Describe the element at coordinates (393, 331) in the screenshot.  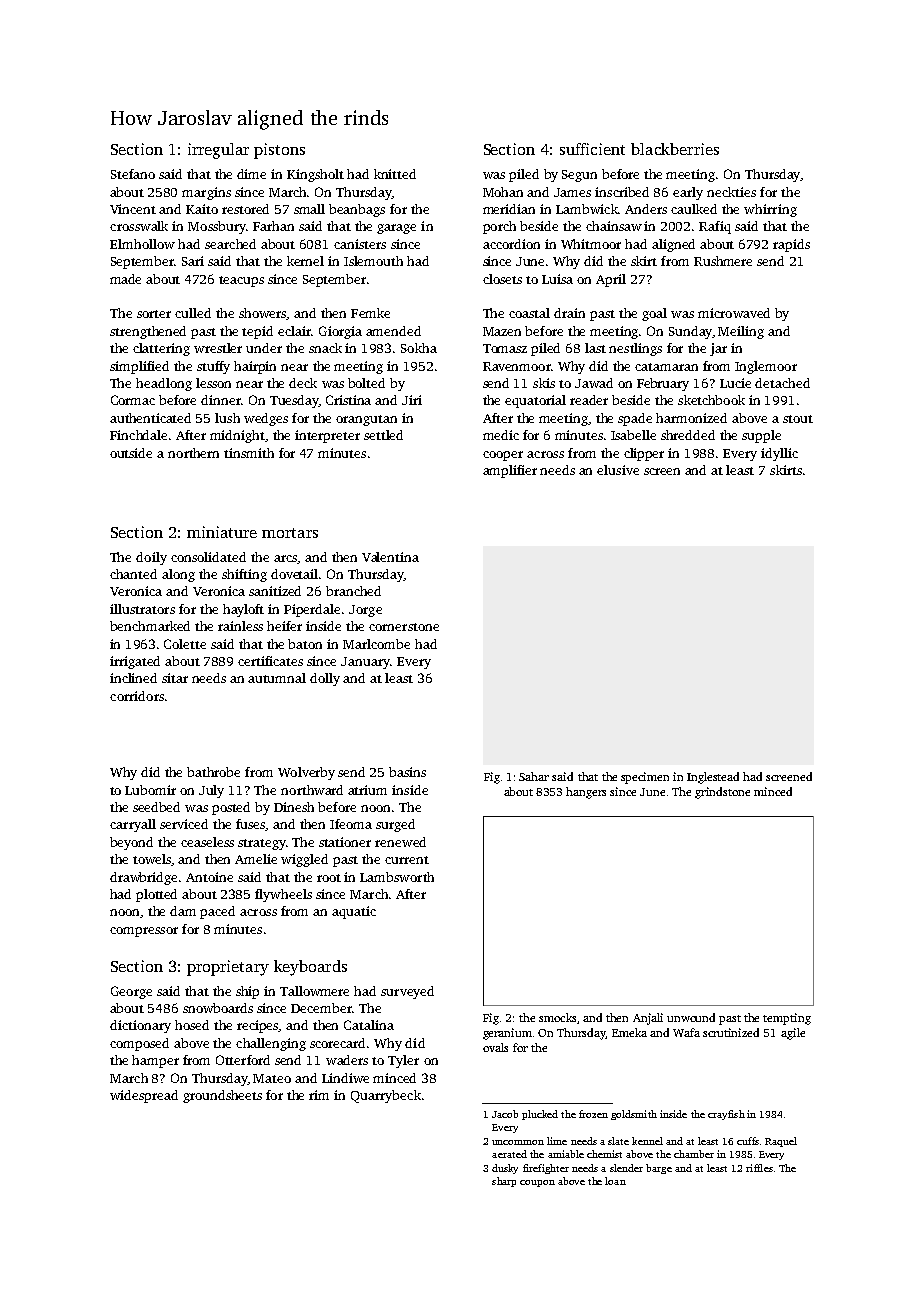
I see `amended` at that location.
